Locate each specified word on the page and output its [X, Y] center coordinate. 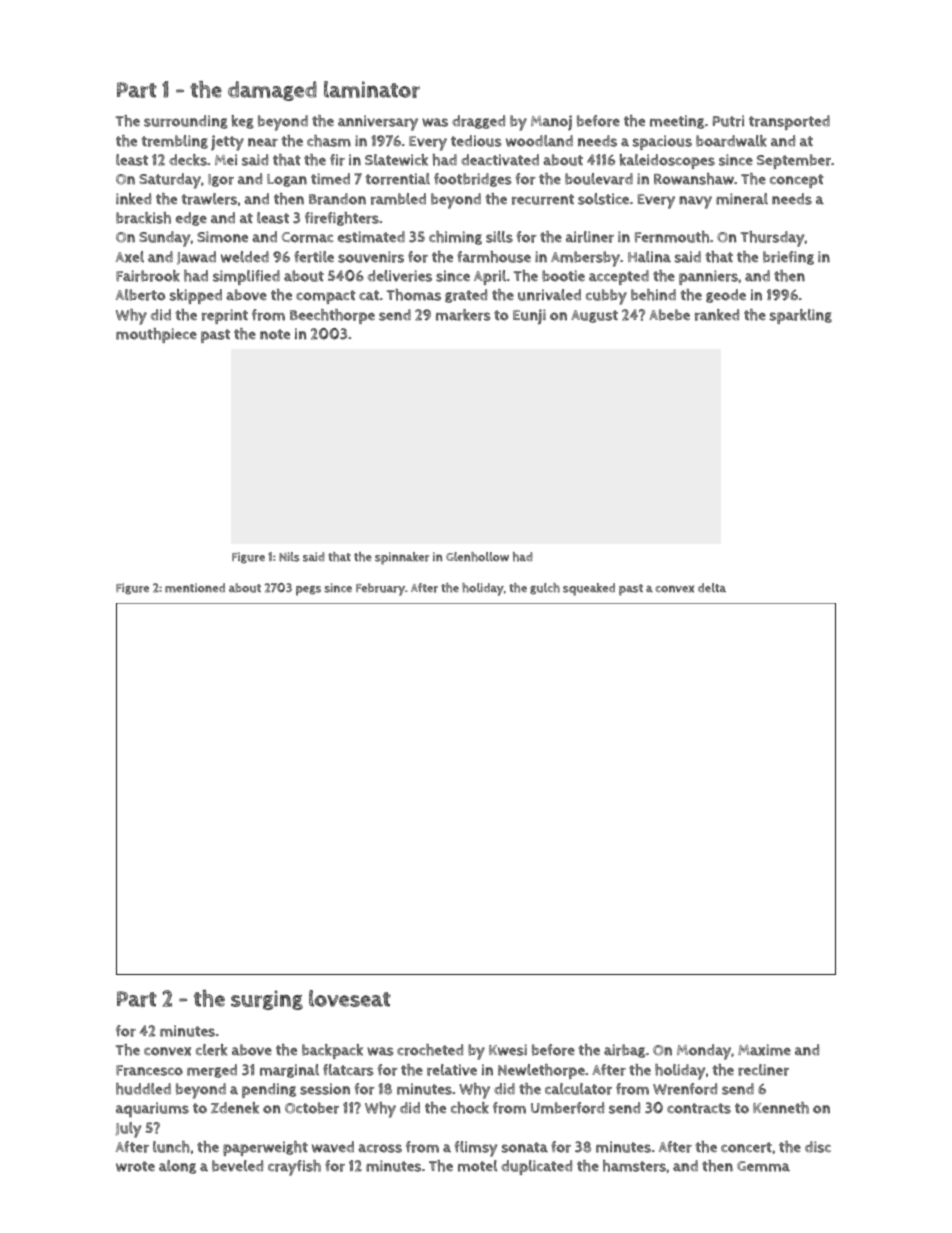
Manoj [551, 123]
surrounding [186, 122]
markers [463, 315]
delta [712, 587]
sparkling [801, 316]
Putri [728, 121]
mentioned [195, 588]
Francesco [149, 1070]
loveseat [350, 998]
